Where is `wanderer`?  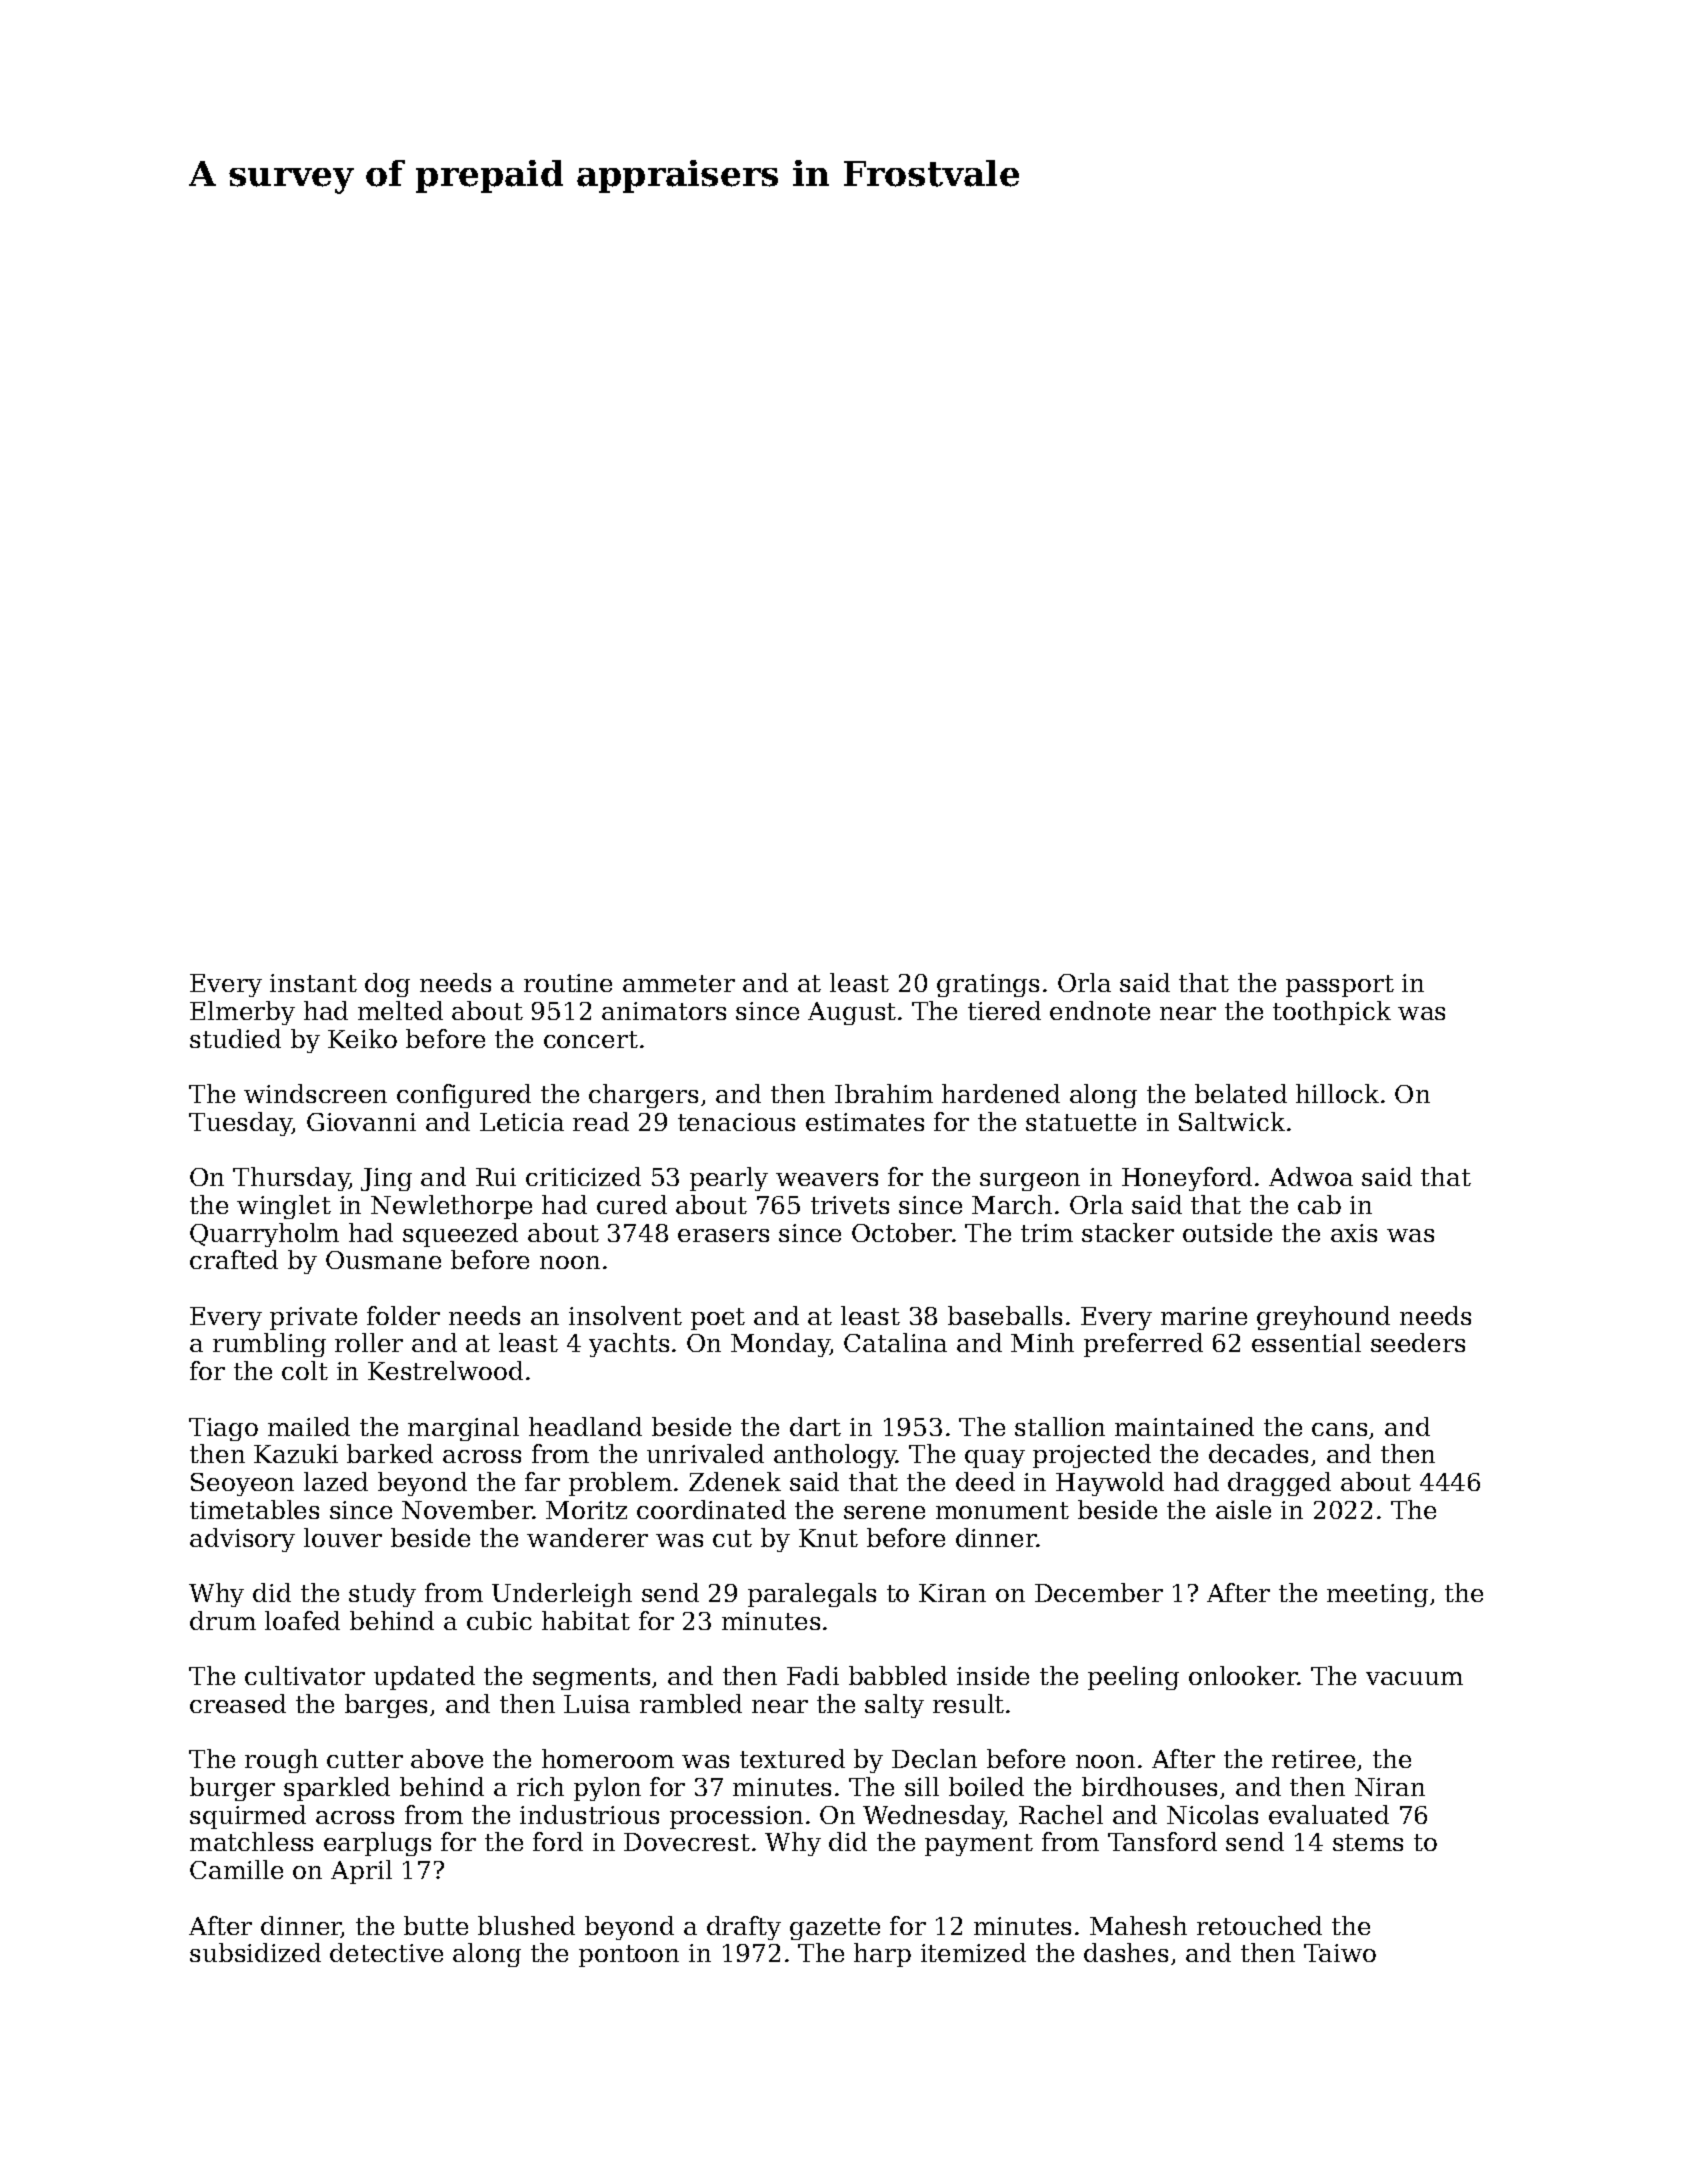
wanderer is located at coordinates (587, 1537).
